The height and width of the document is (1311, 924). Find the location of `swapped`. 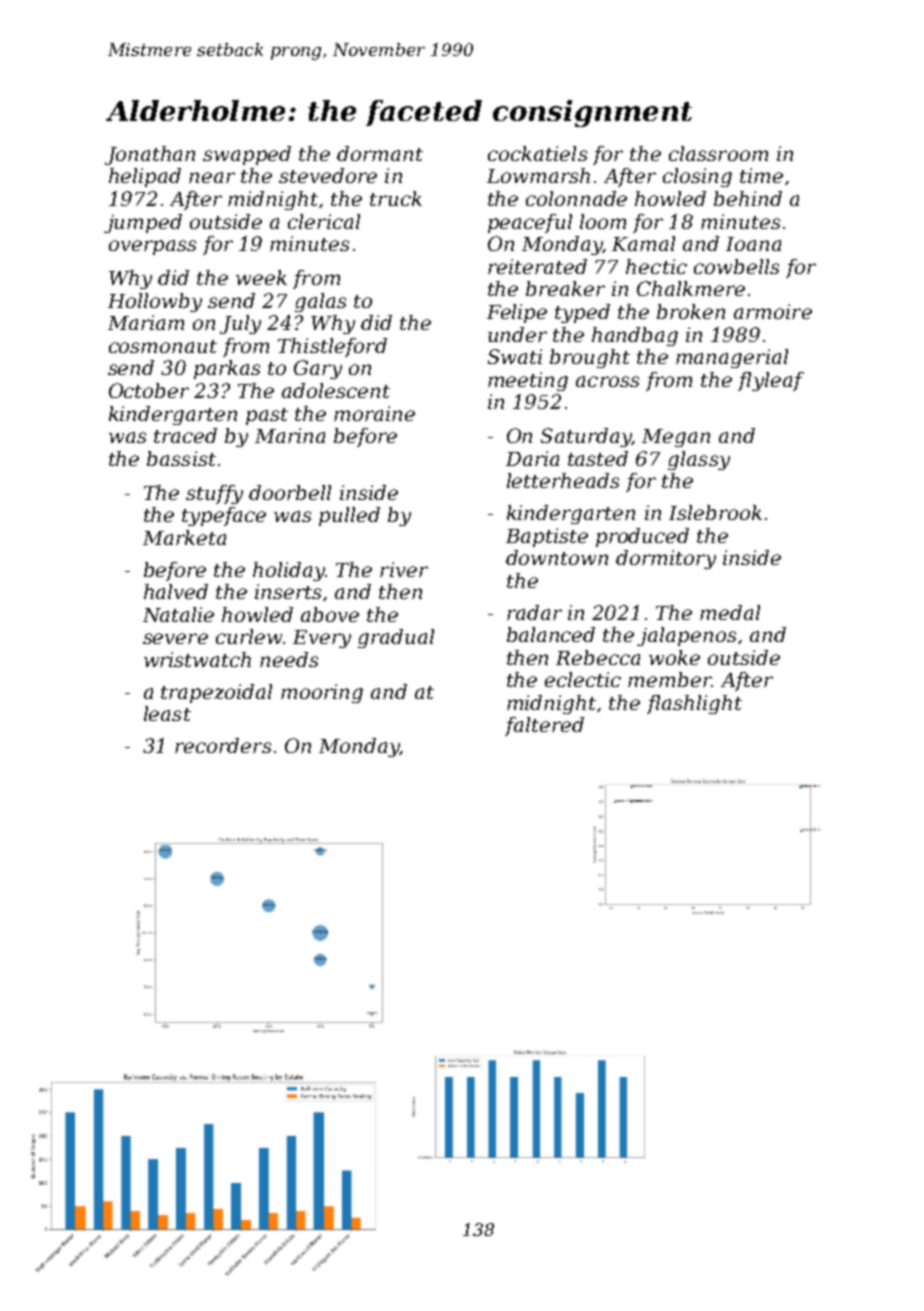

swapped is located at coordinates (247, 155).
